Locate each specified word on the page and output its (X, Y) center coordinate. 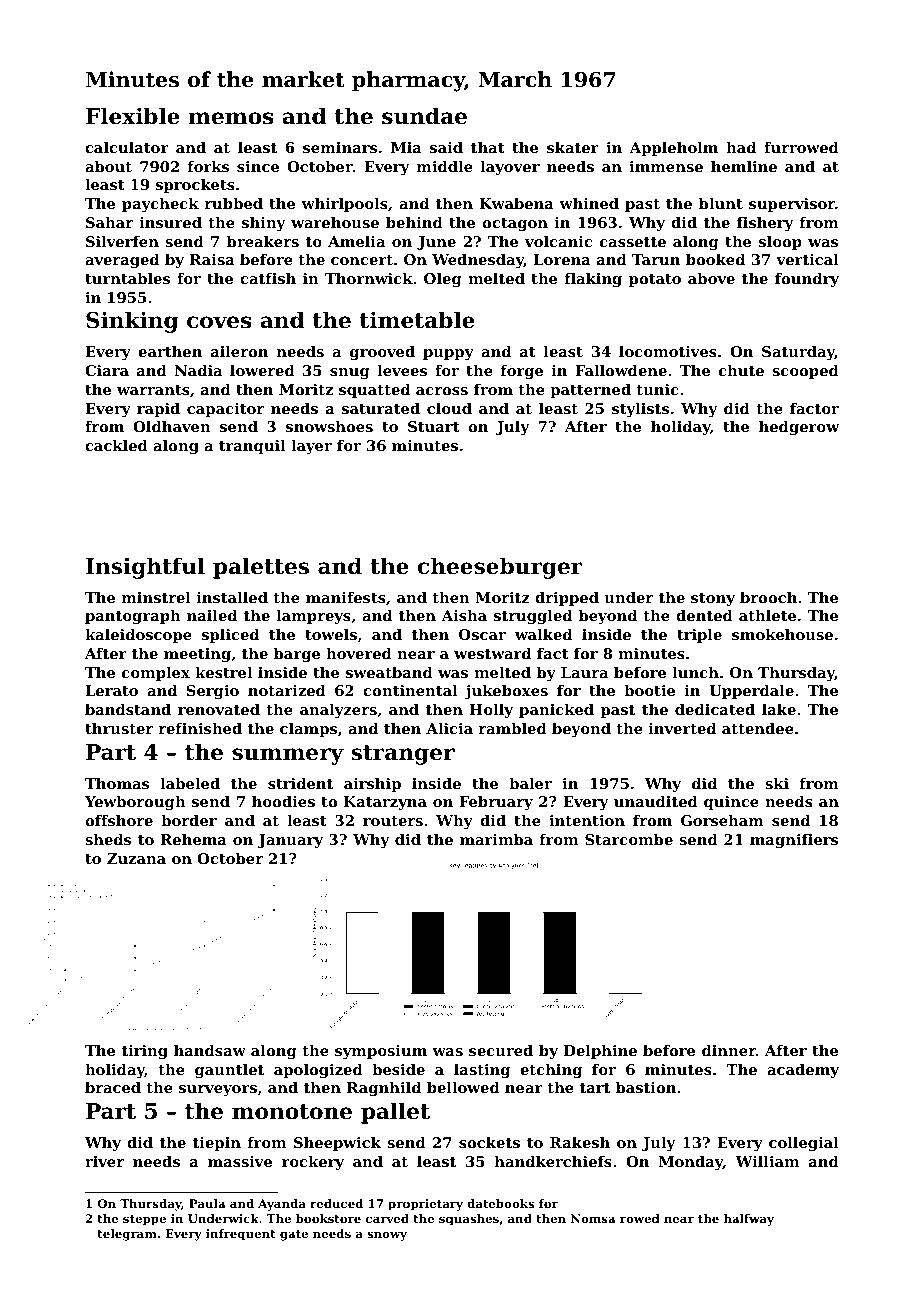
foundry (807, 280)
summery (288, 756)
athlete (767, 615)
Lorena (562, 259)
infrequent (241, 1235)
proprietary (425, 1205)
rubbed (234, 203)
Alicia (449, 728)
